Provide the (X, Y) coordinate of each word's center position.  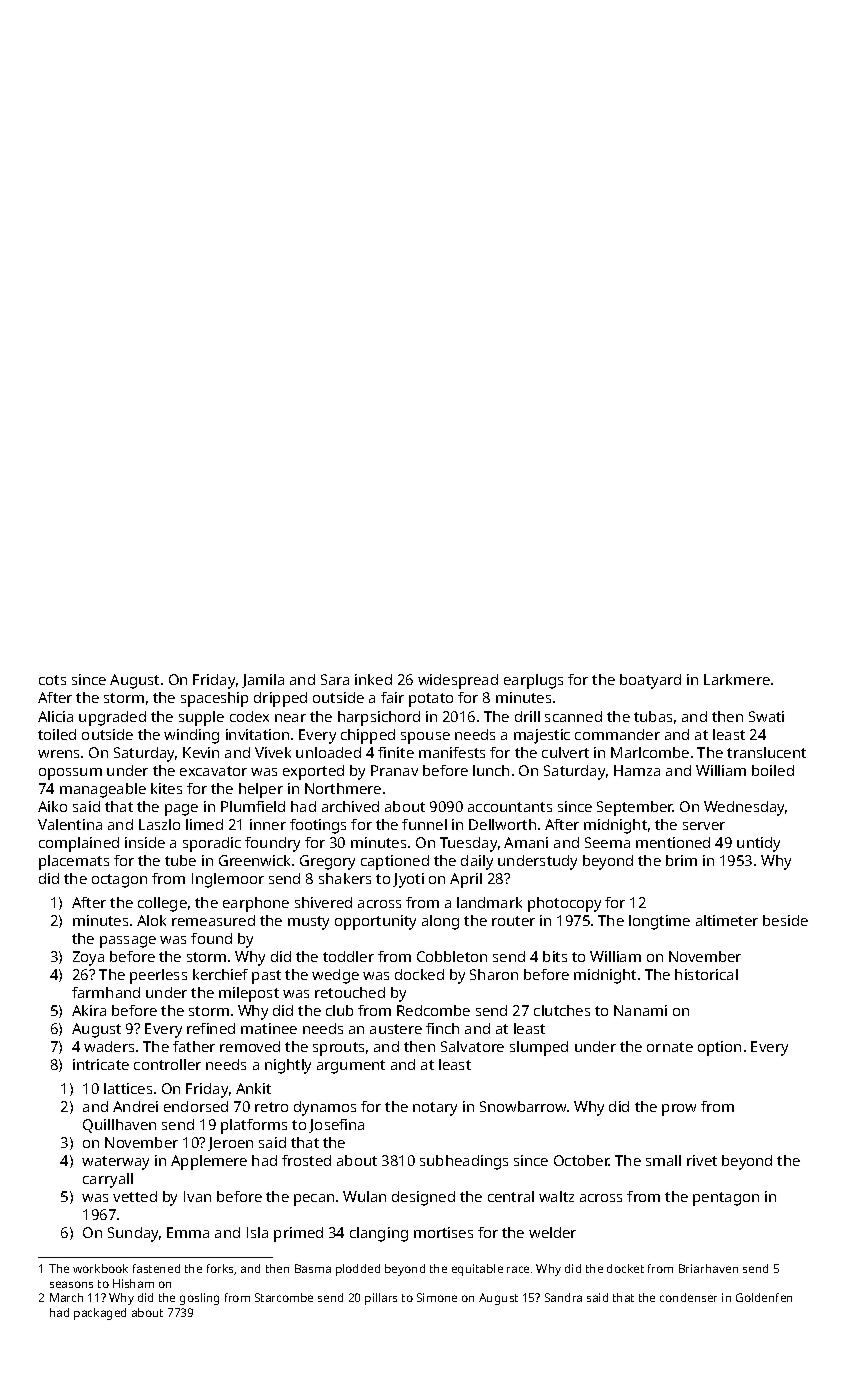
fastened (156, 1268)
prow (679, 1110)
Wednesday (744, 808)
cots (52, 680)
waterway (115, 1163)
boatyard (650, 681)
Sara (335, 679)
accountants (510, 807)
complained (79, 844)
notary (435, 1109)
